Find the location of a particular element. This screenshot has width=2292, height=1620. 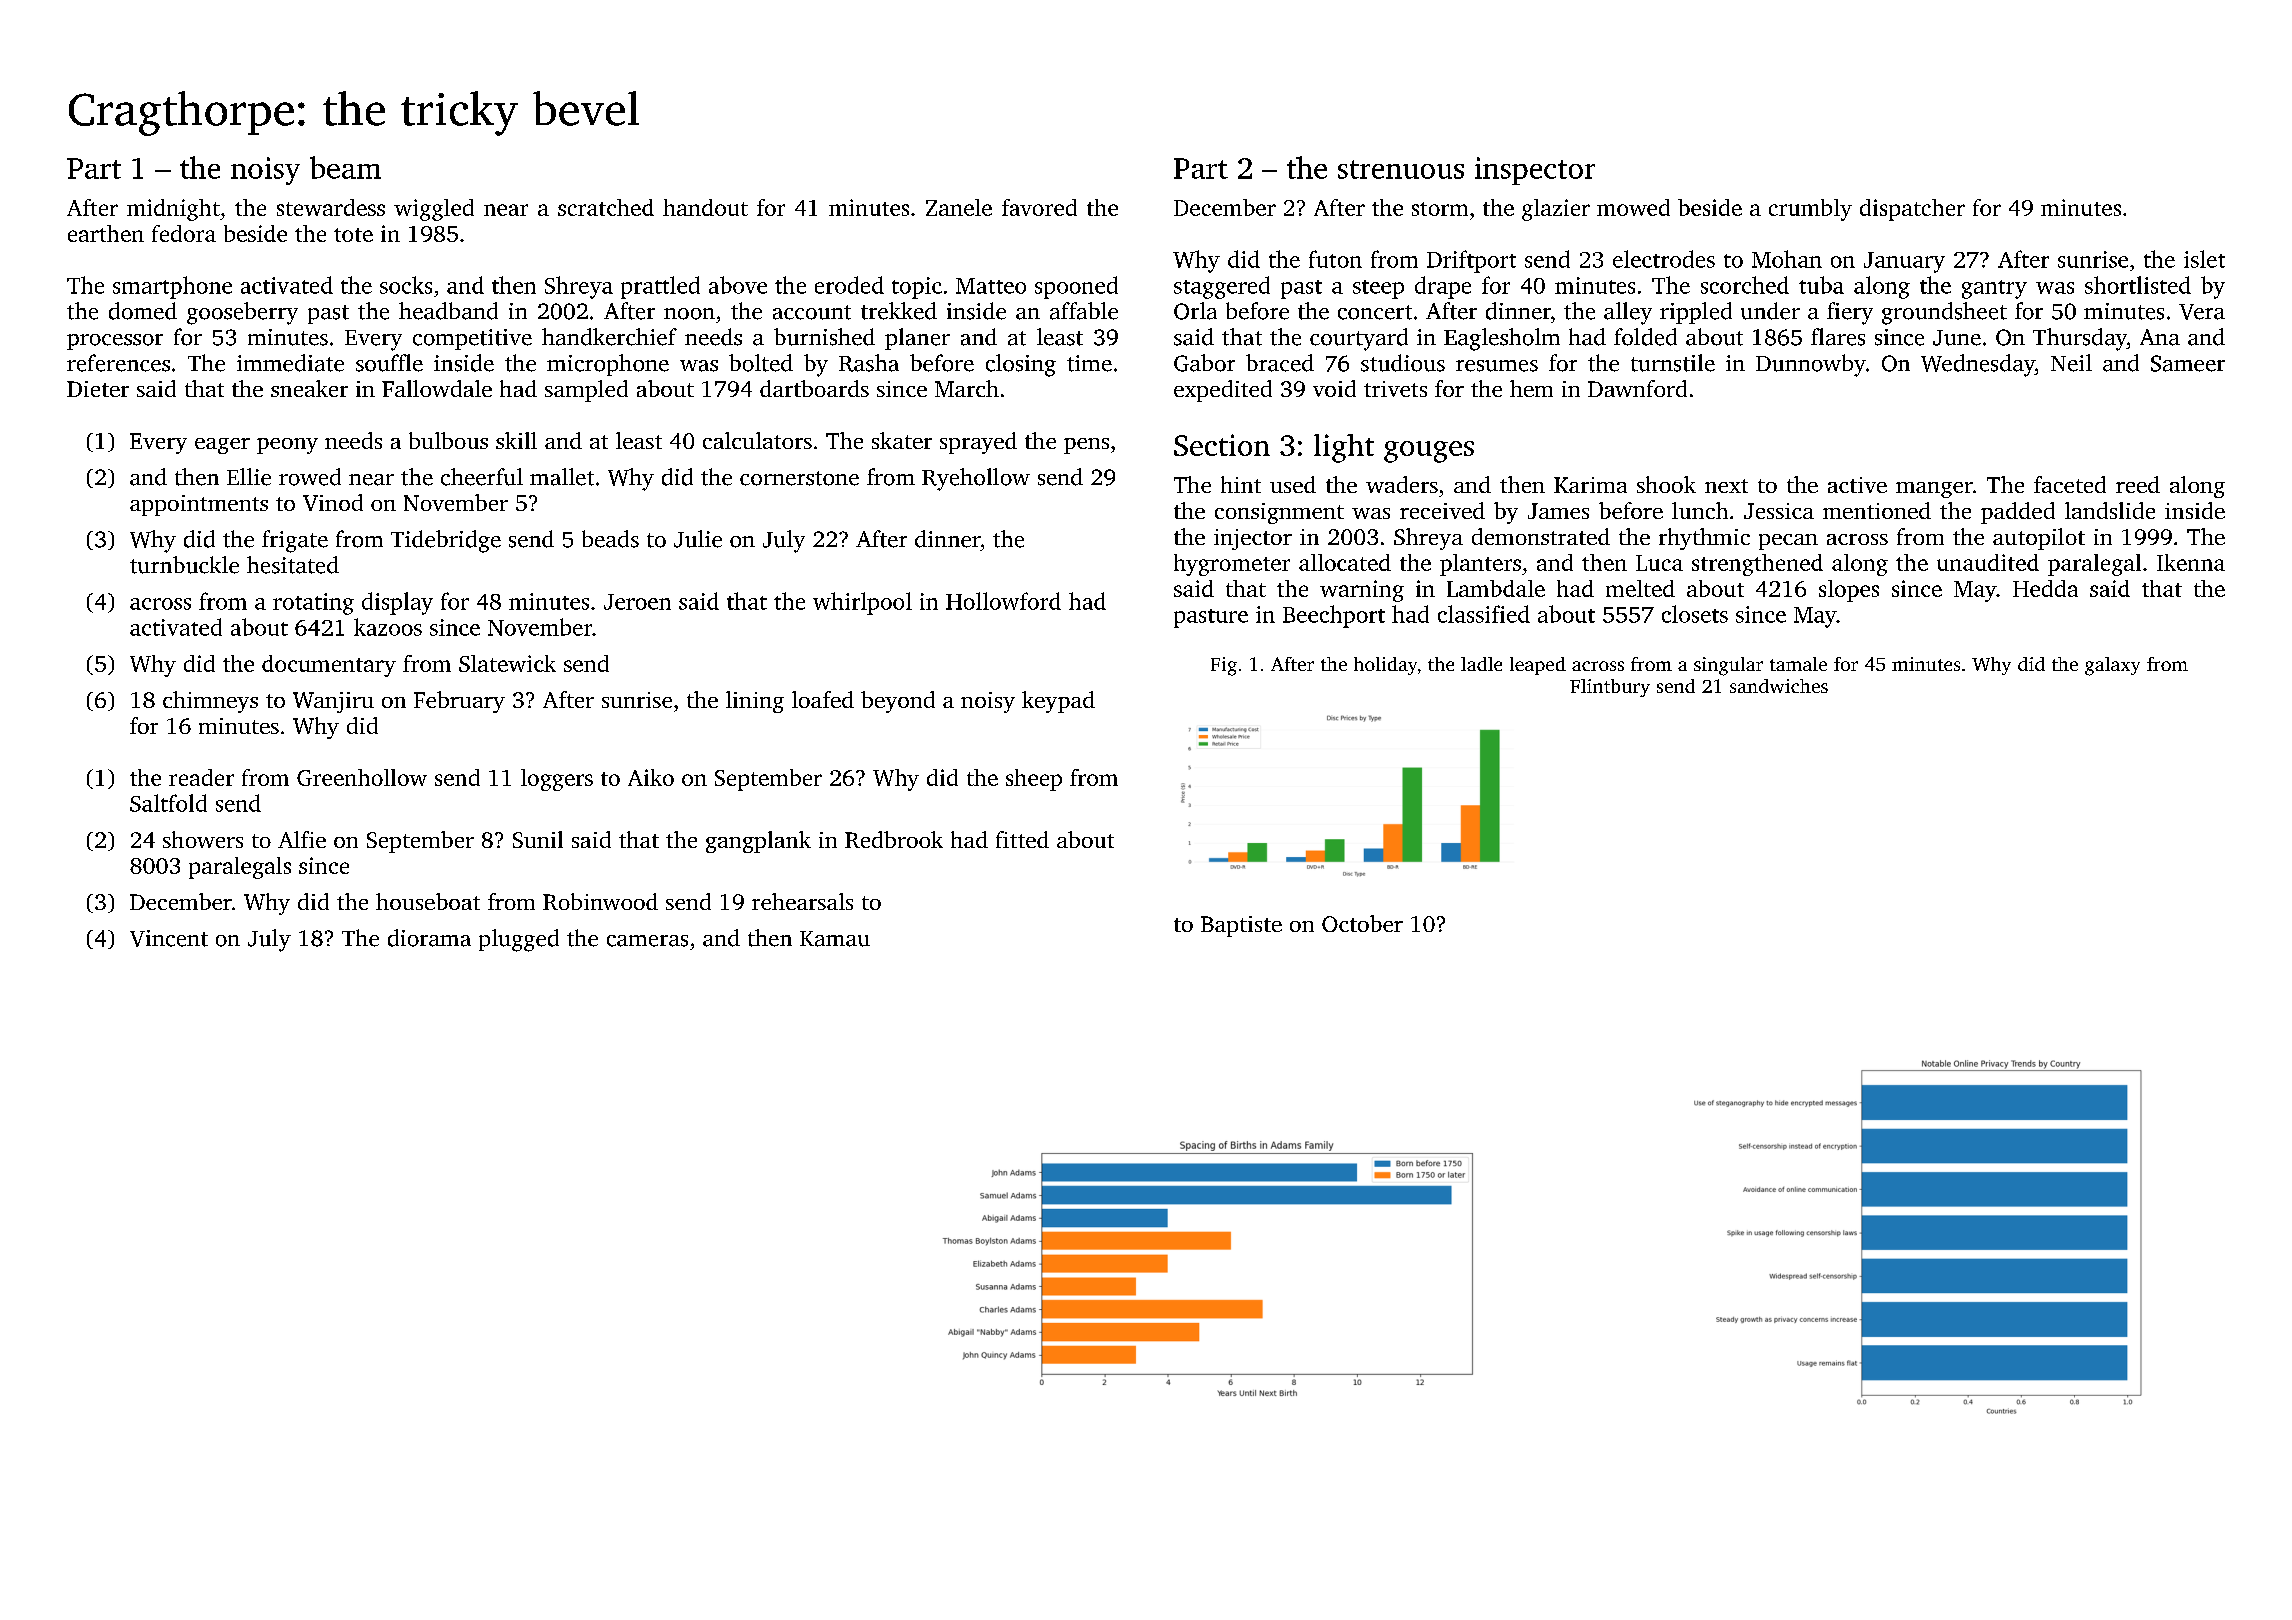

headband is located at coordinates (448, 311).
